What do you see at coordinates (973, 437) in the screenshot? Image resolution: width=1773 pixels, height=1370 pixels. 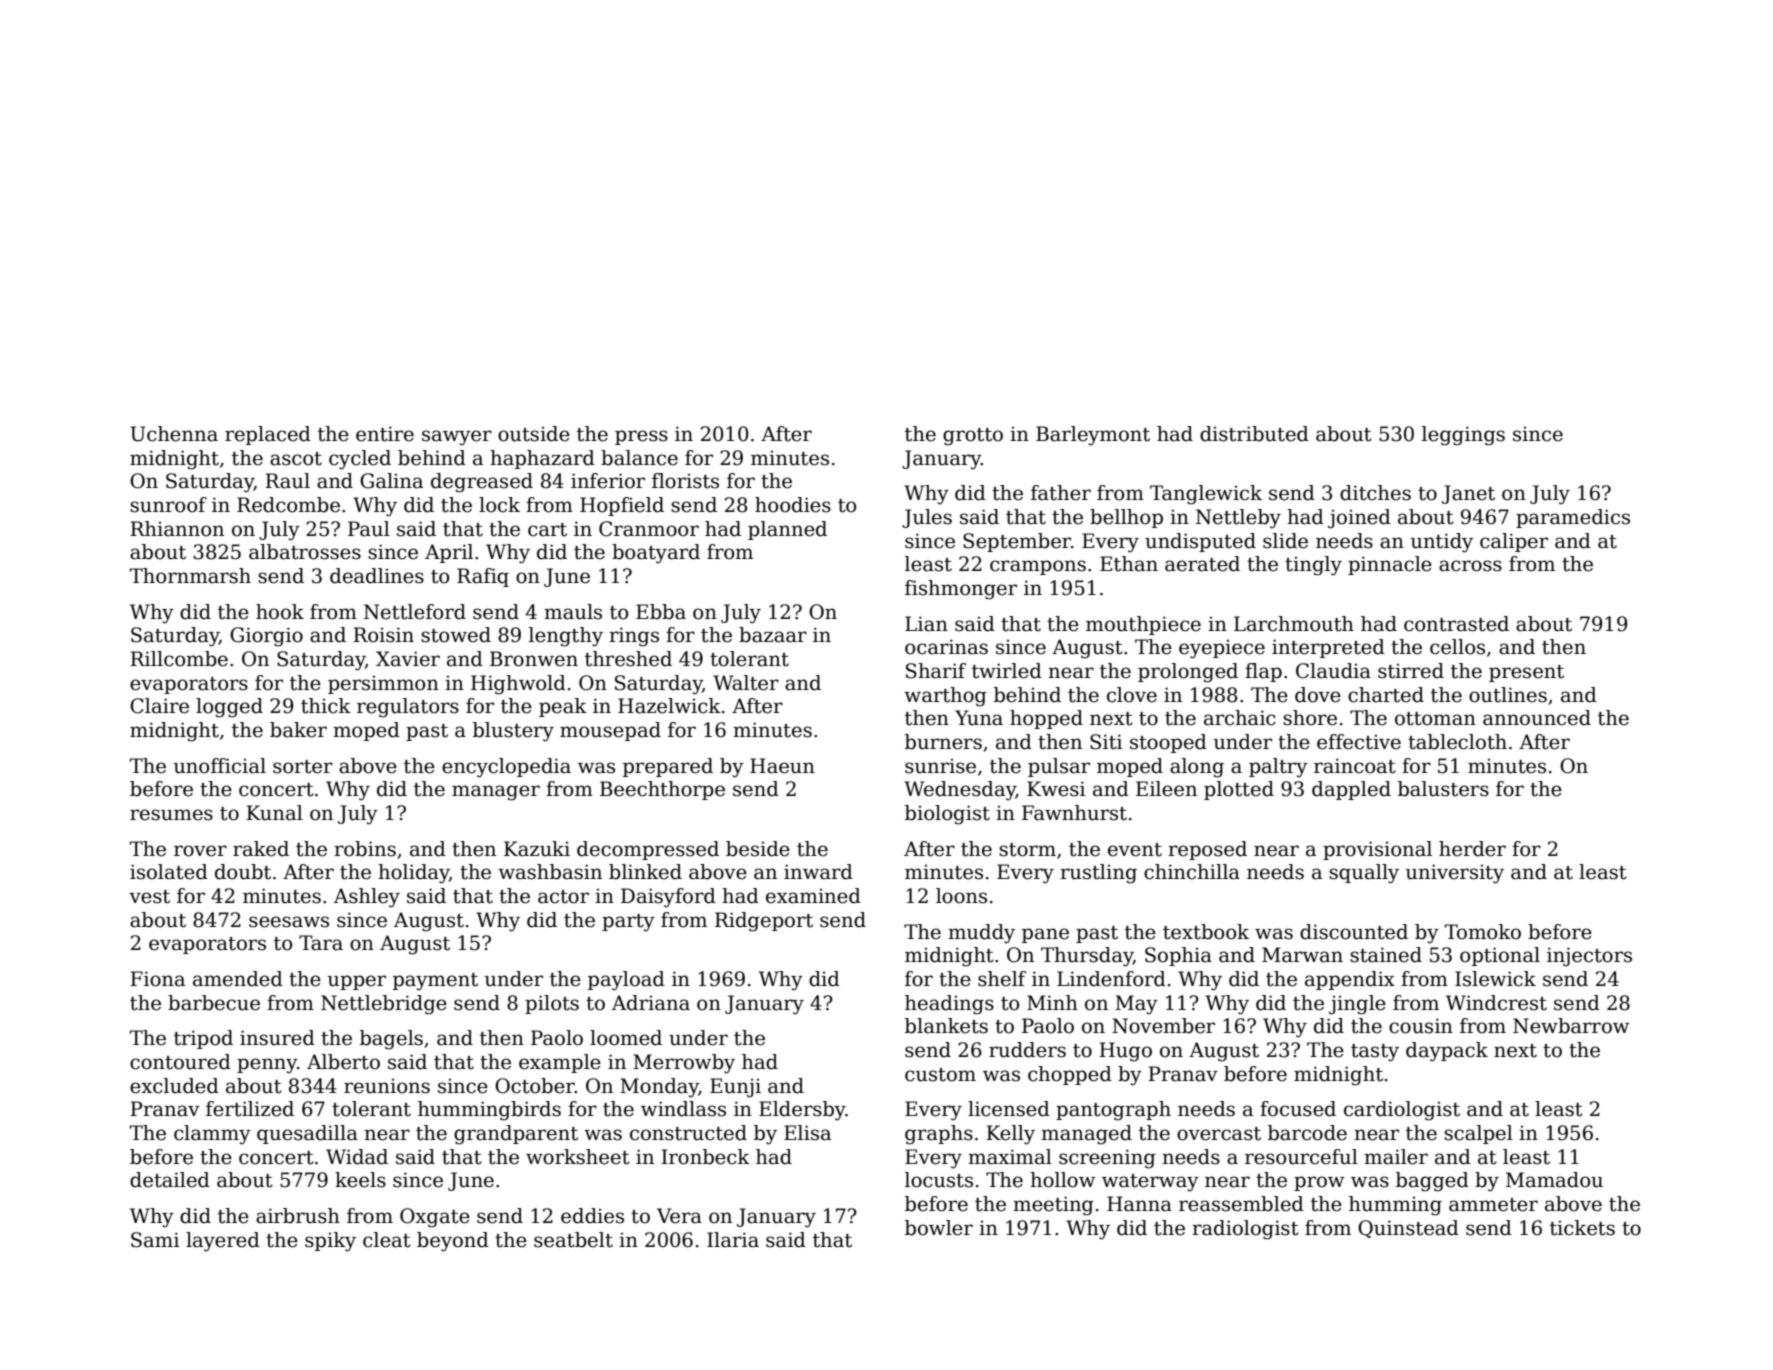 I see `grotto` at bounding box center [973, 437].
